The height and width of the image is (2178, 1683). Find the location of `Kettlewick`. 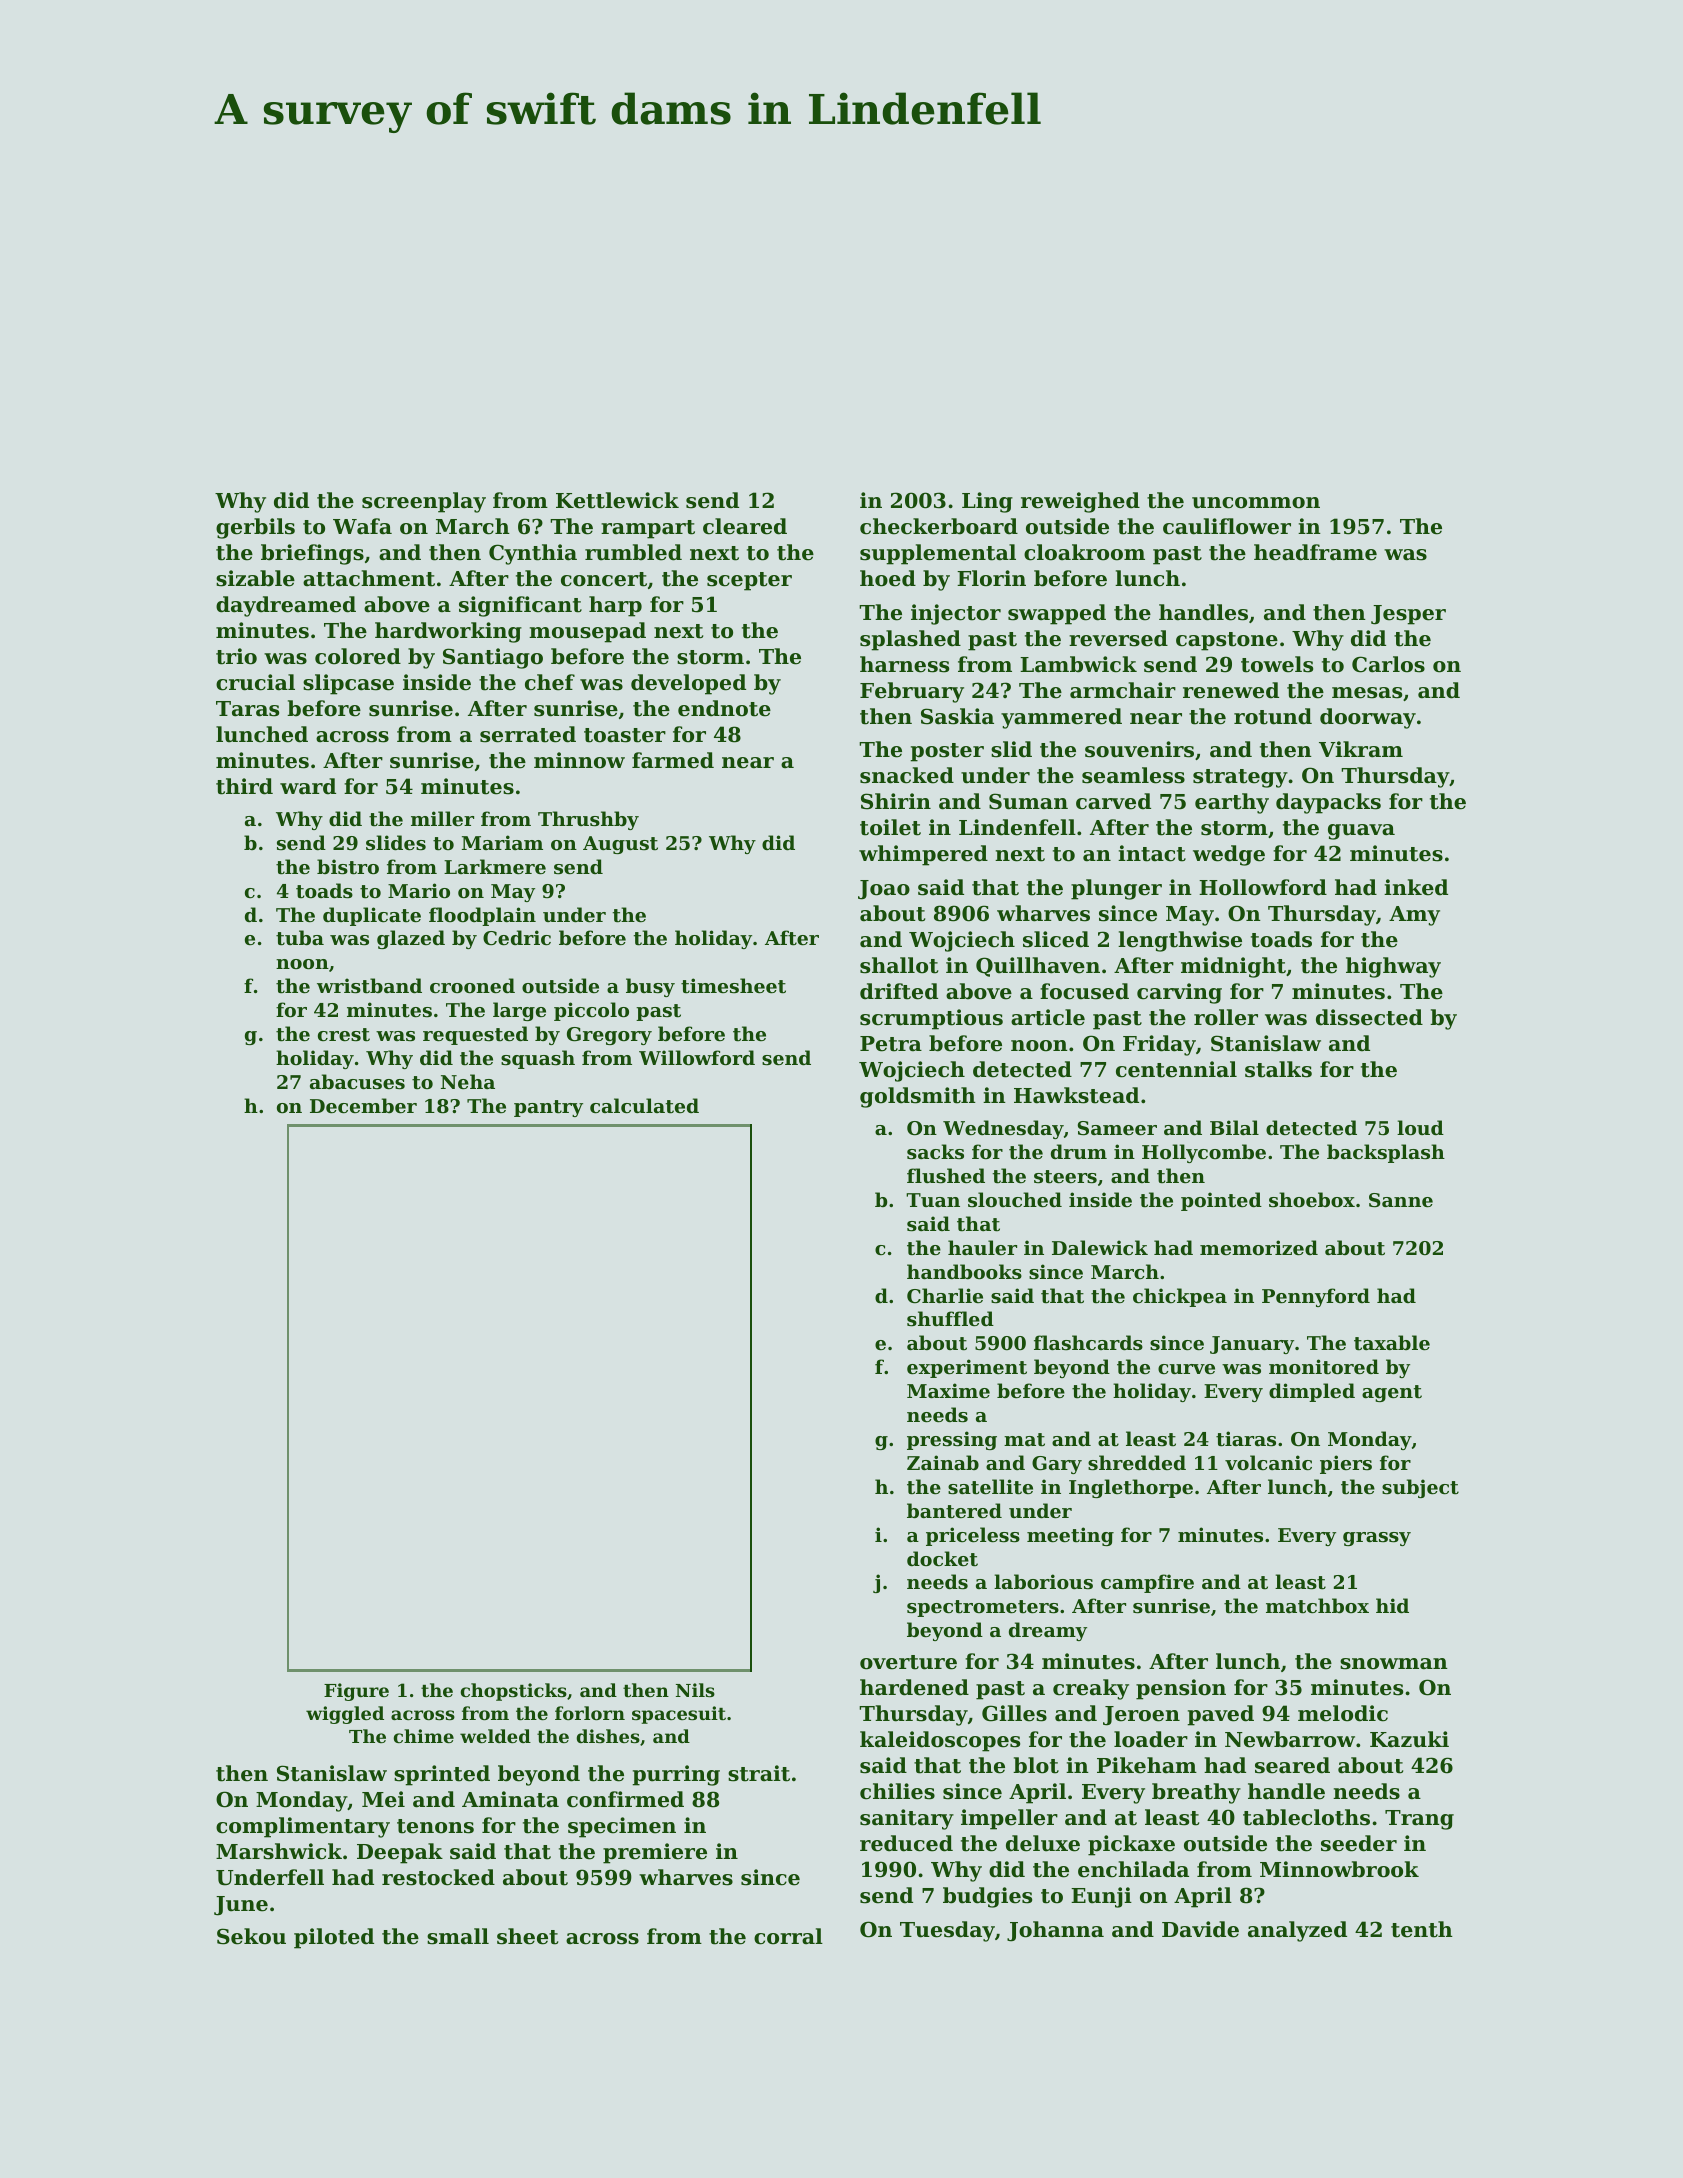

Kettlewick is located at coordinates (617, 500).
